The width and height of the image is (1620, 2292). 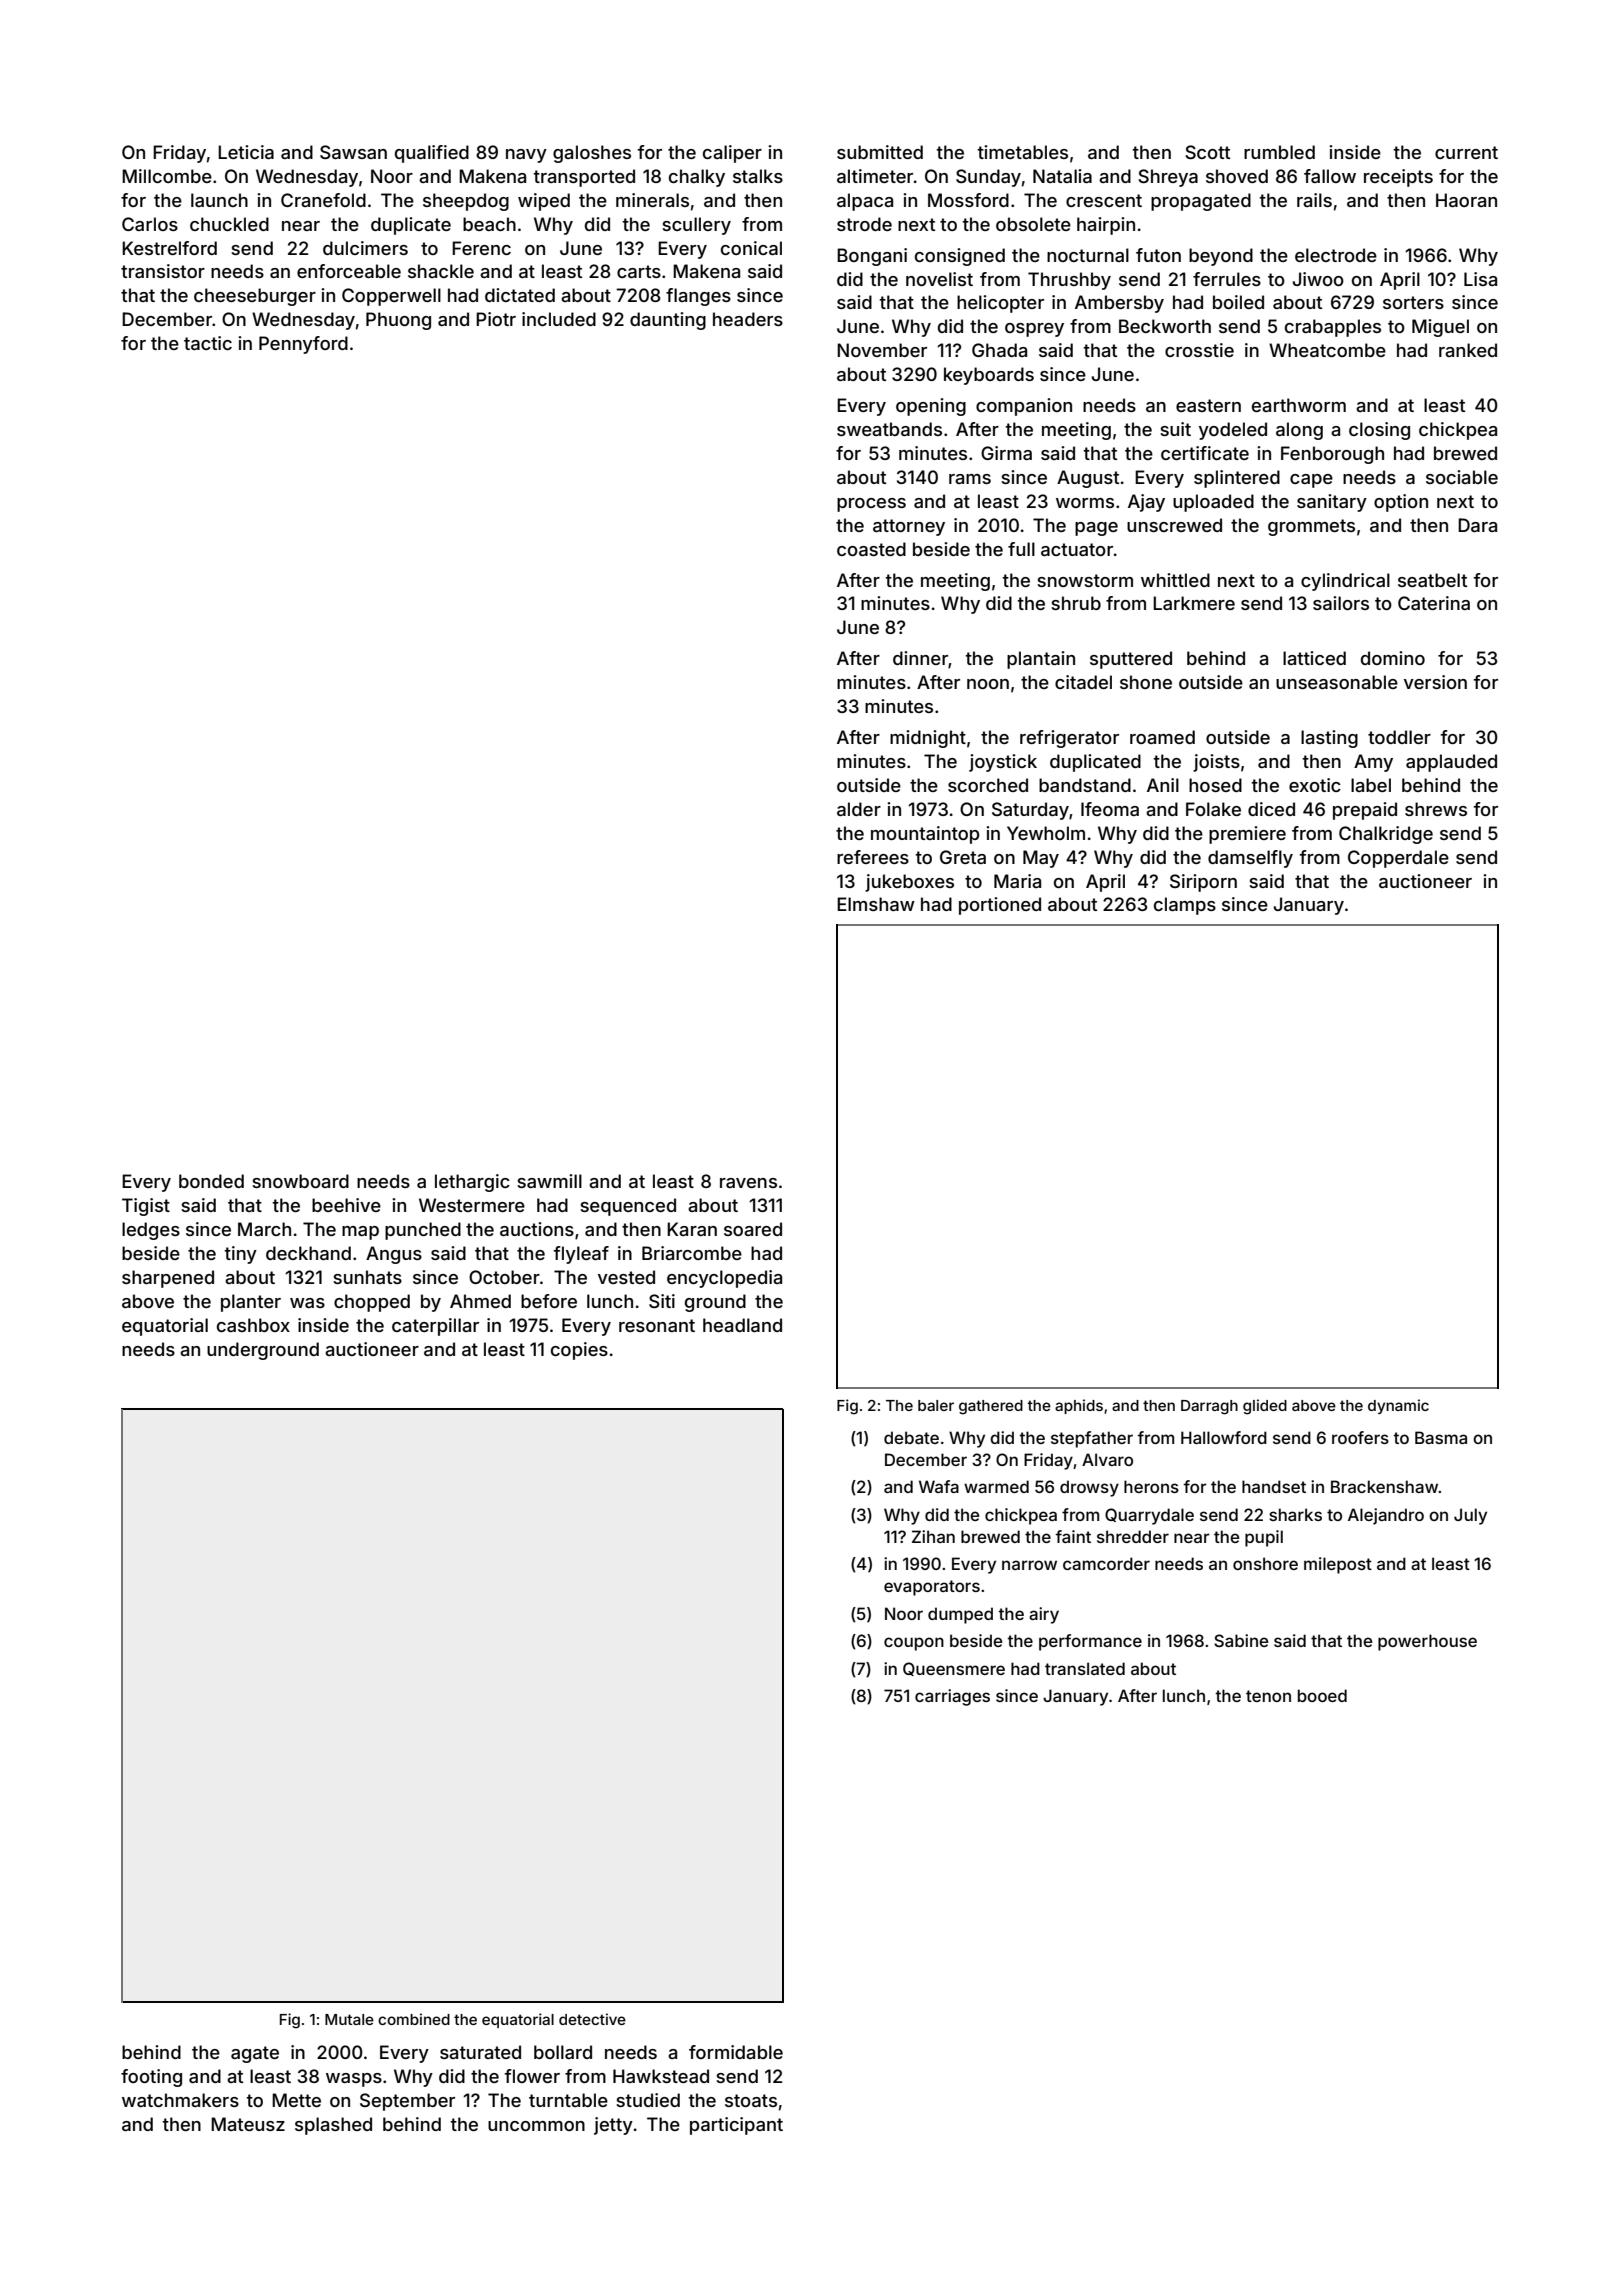 I want to click on stoats, so click(x=751, y=2100).
